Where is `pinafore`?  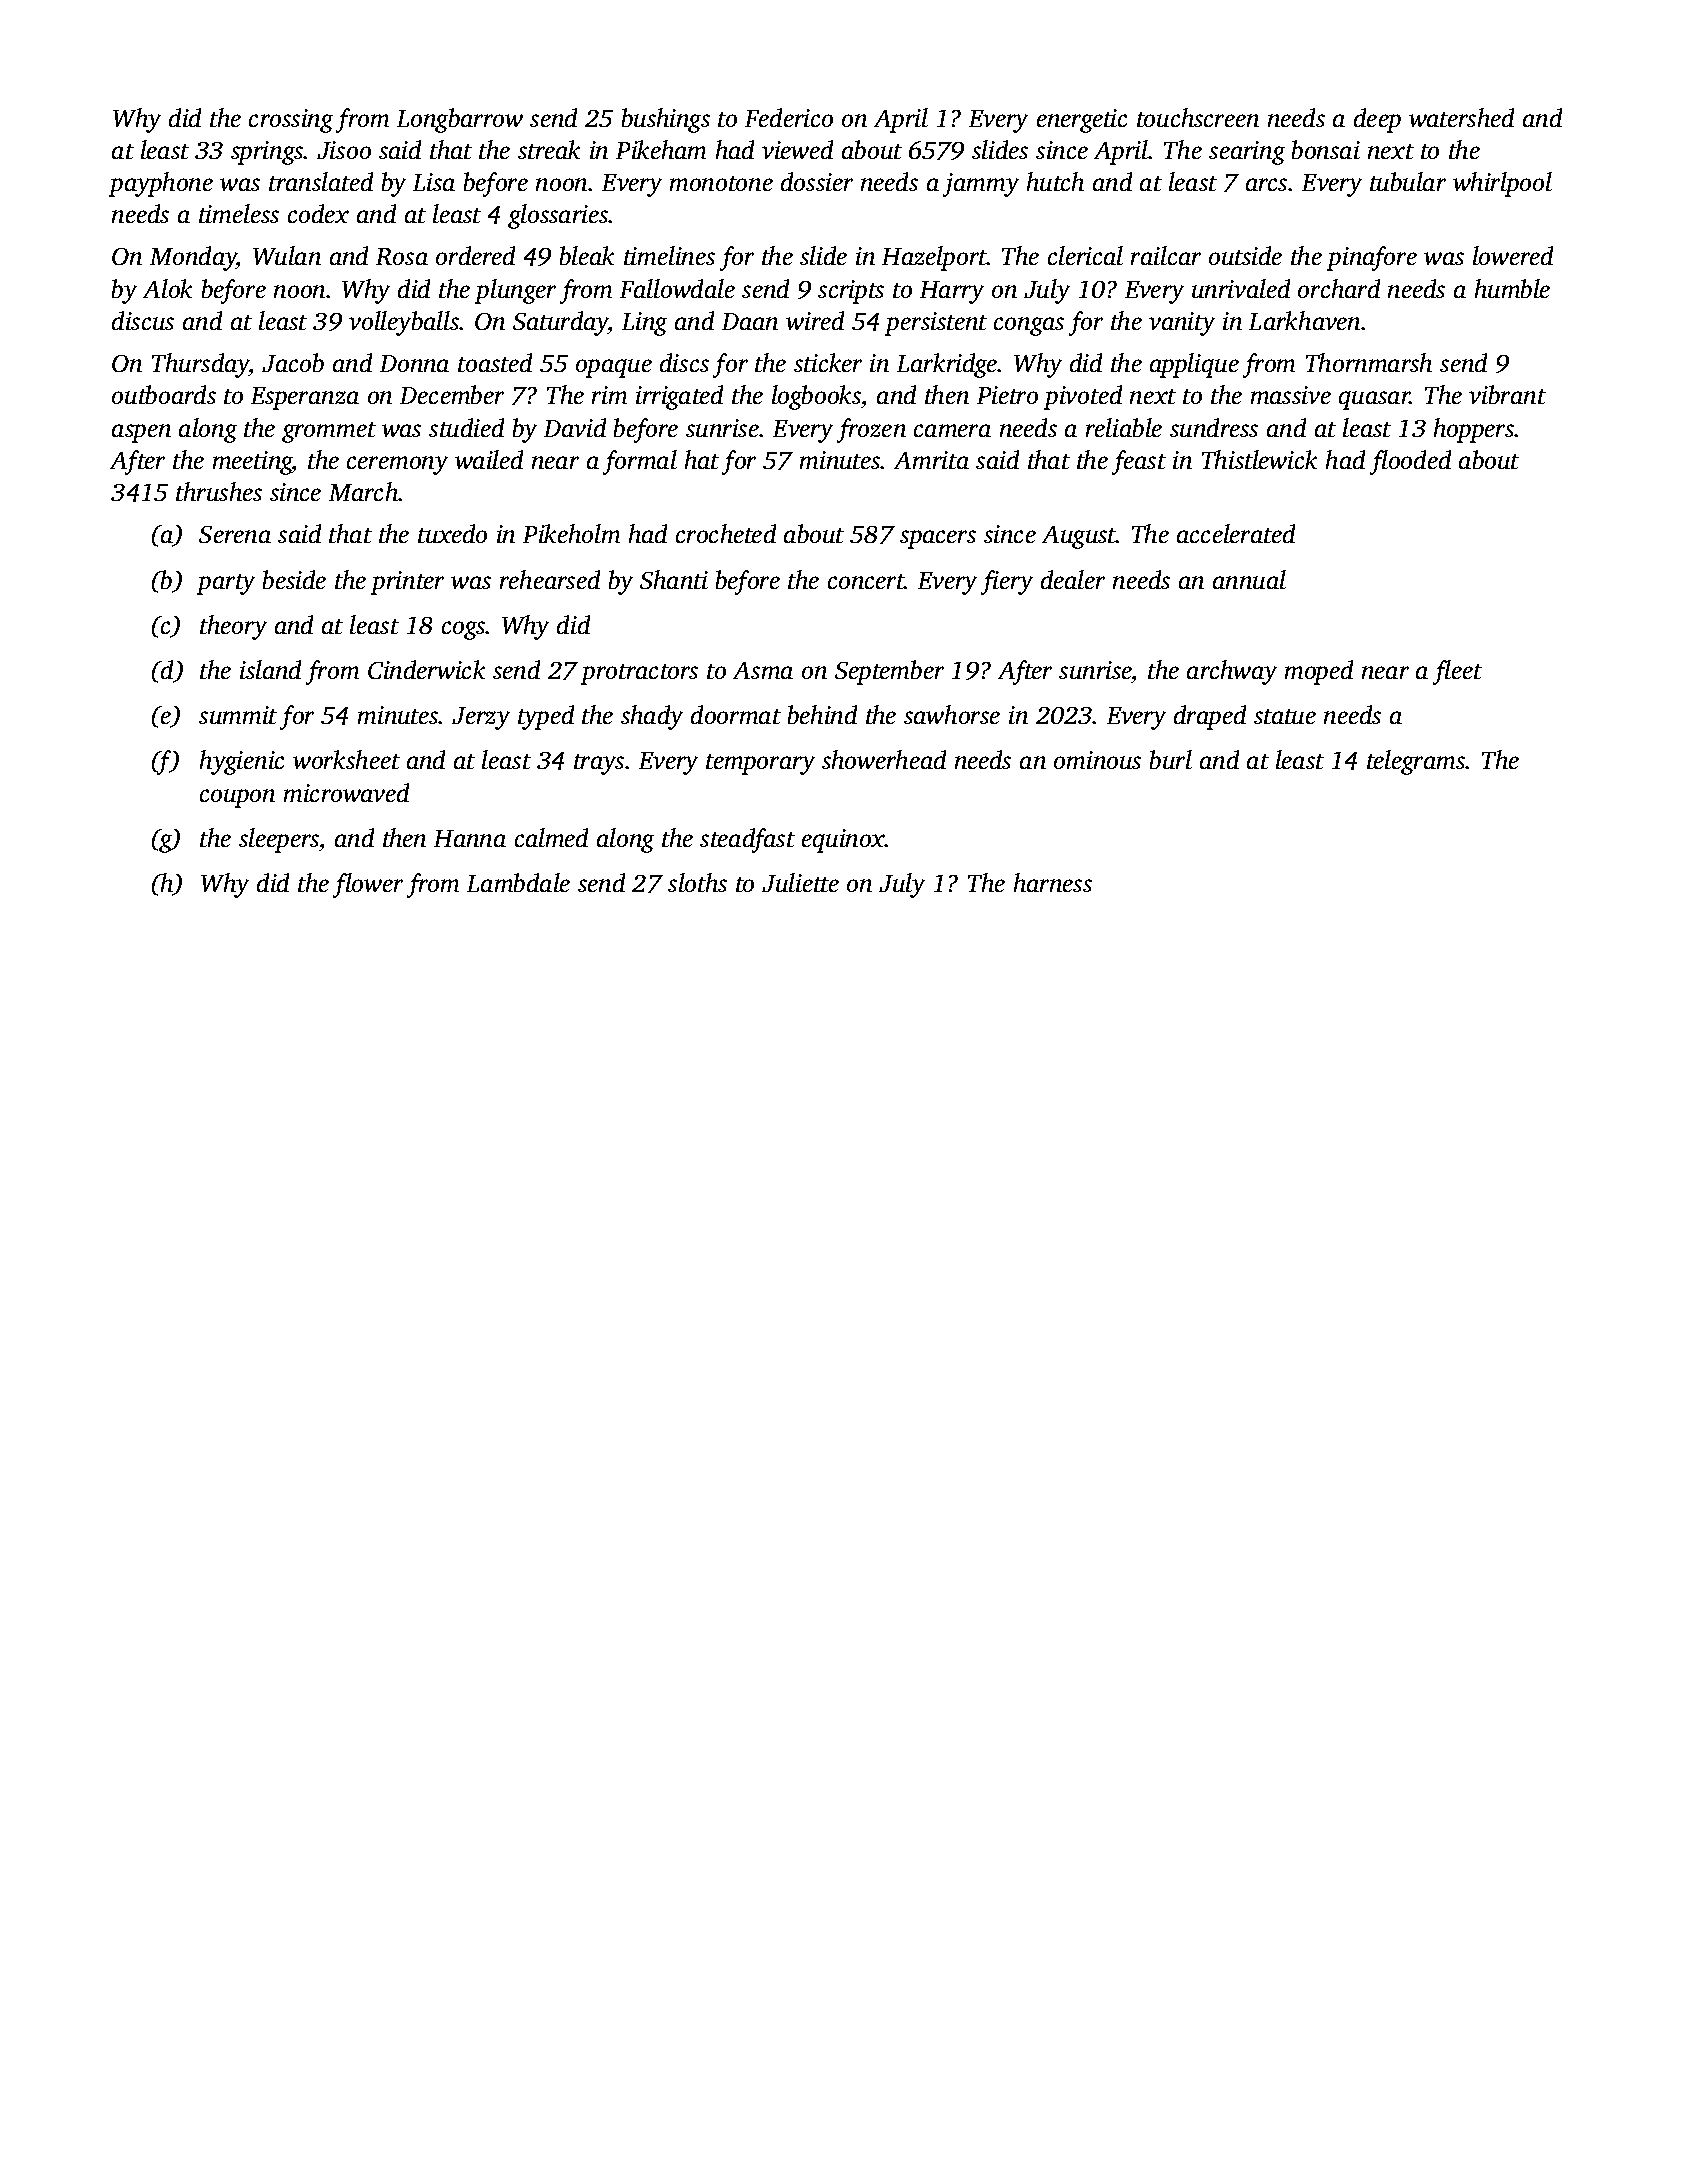 pinafore is located at coordinates (1372, 258).
